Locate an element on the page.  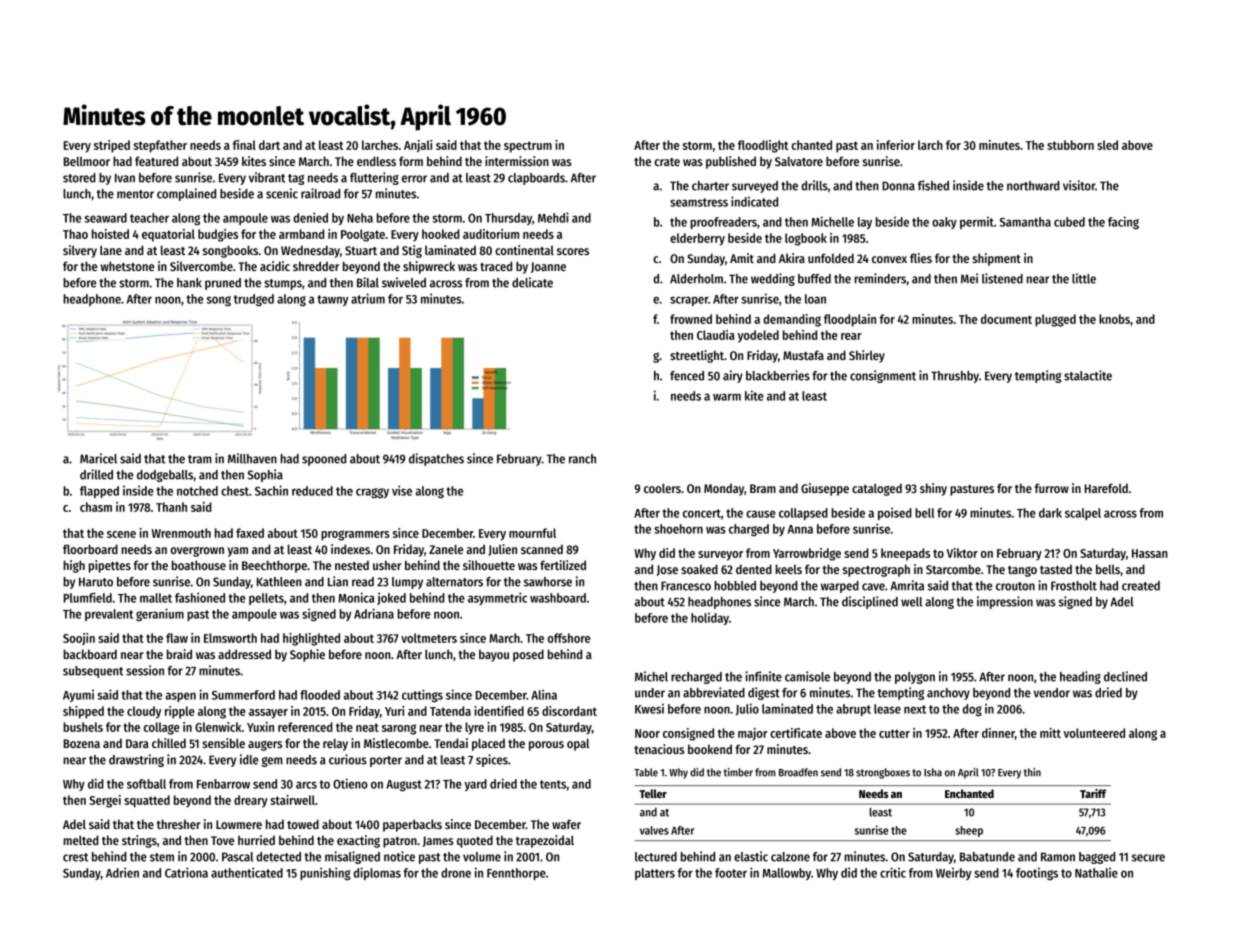
holiday is located at coordinates (710, 618).
